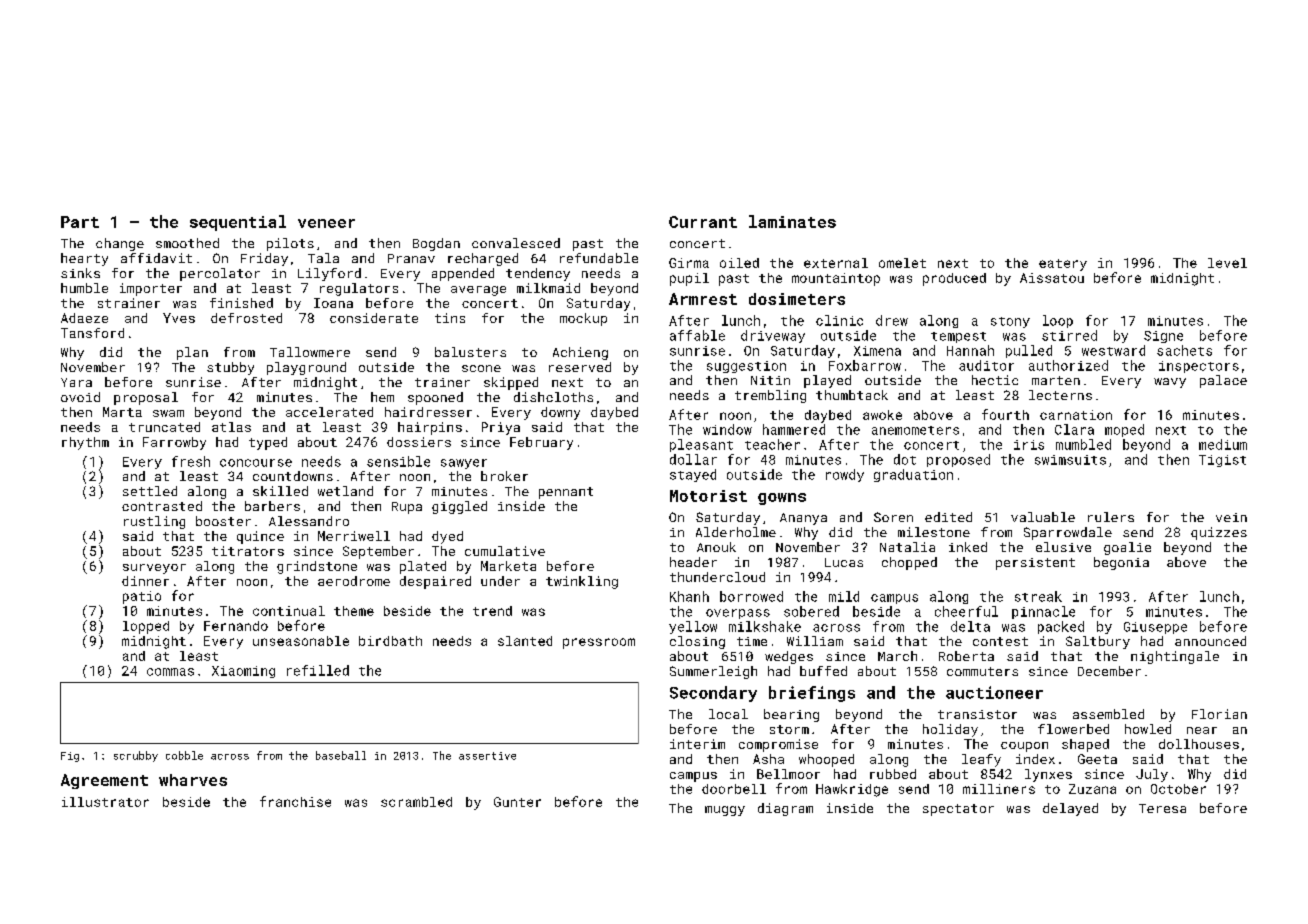 This image has height=924, width=1308. I want to click on scrambled, so click(416, 802).
